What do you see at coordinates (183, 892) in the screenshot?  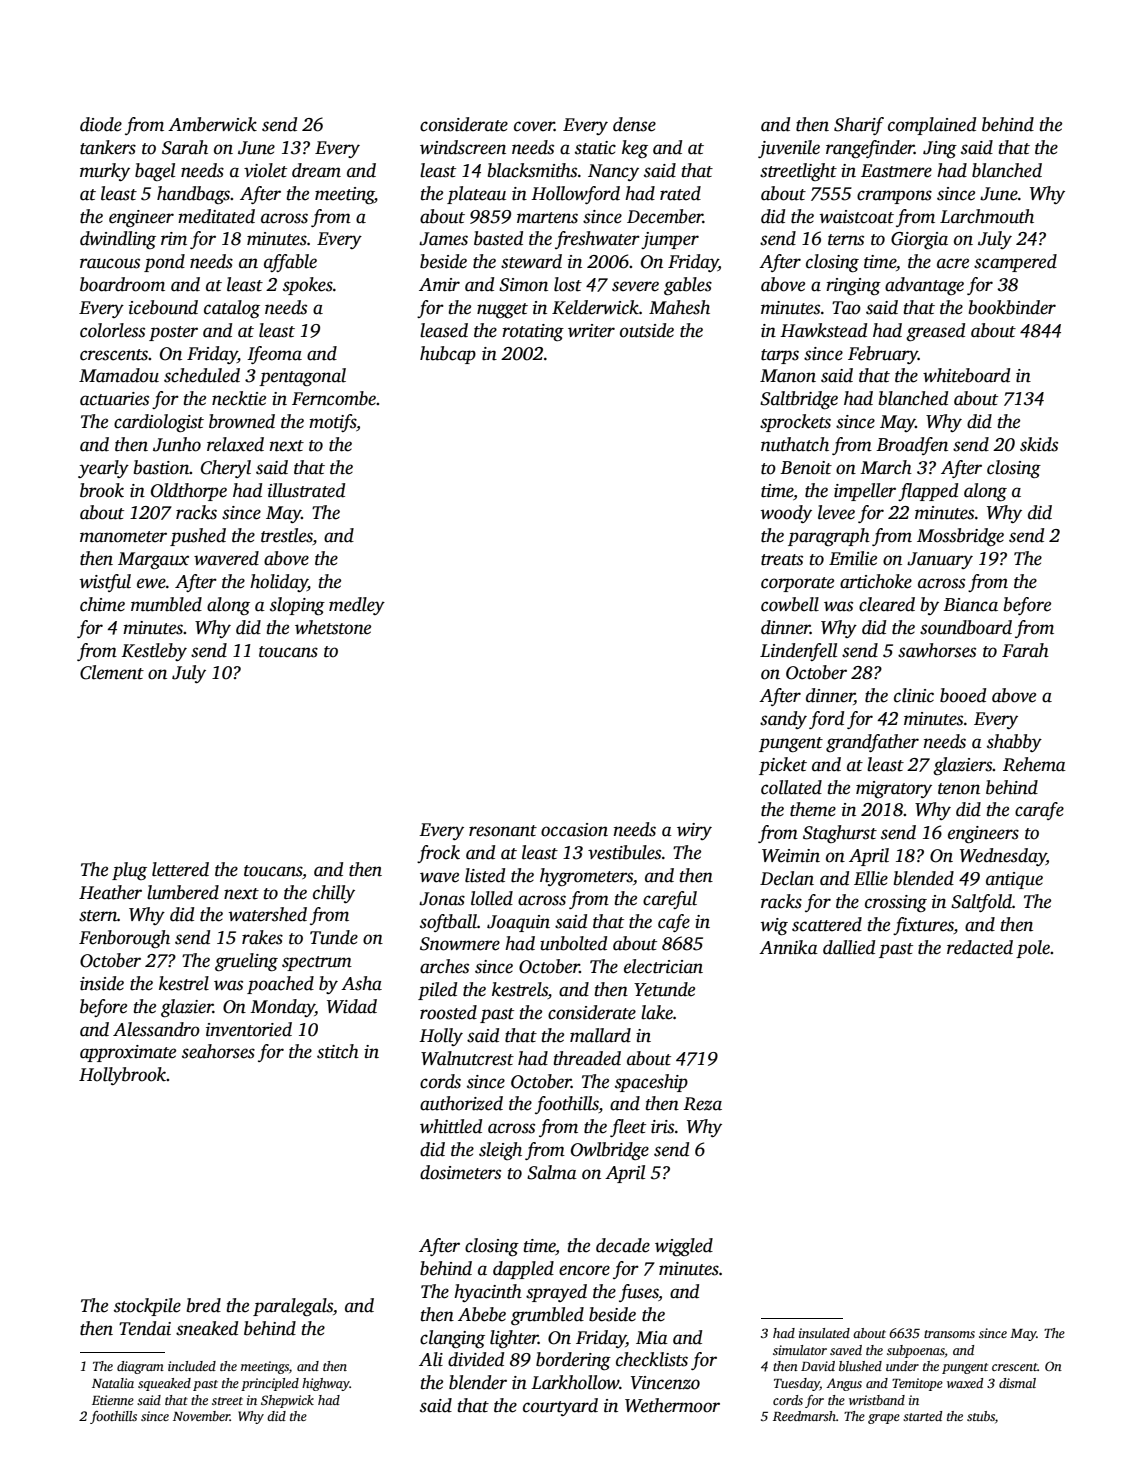 I see `lumbered` at bounding box center [183, 892].
